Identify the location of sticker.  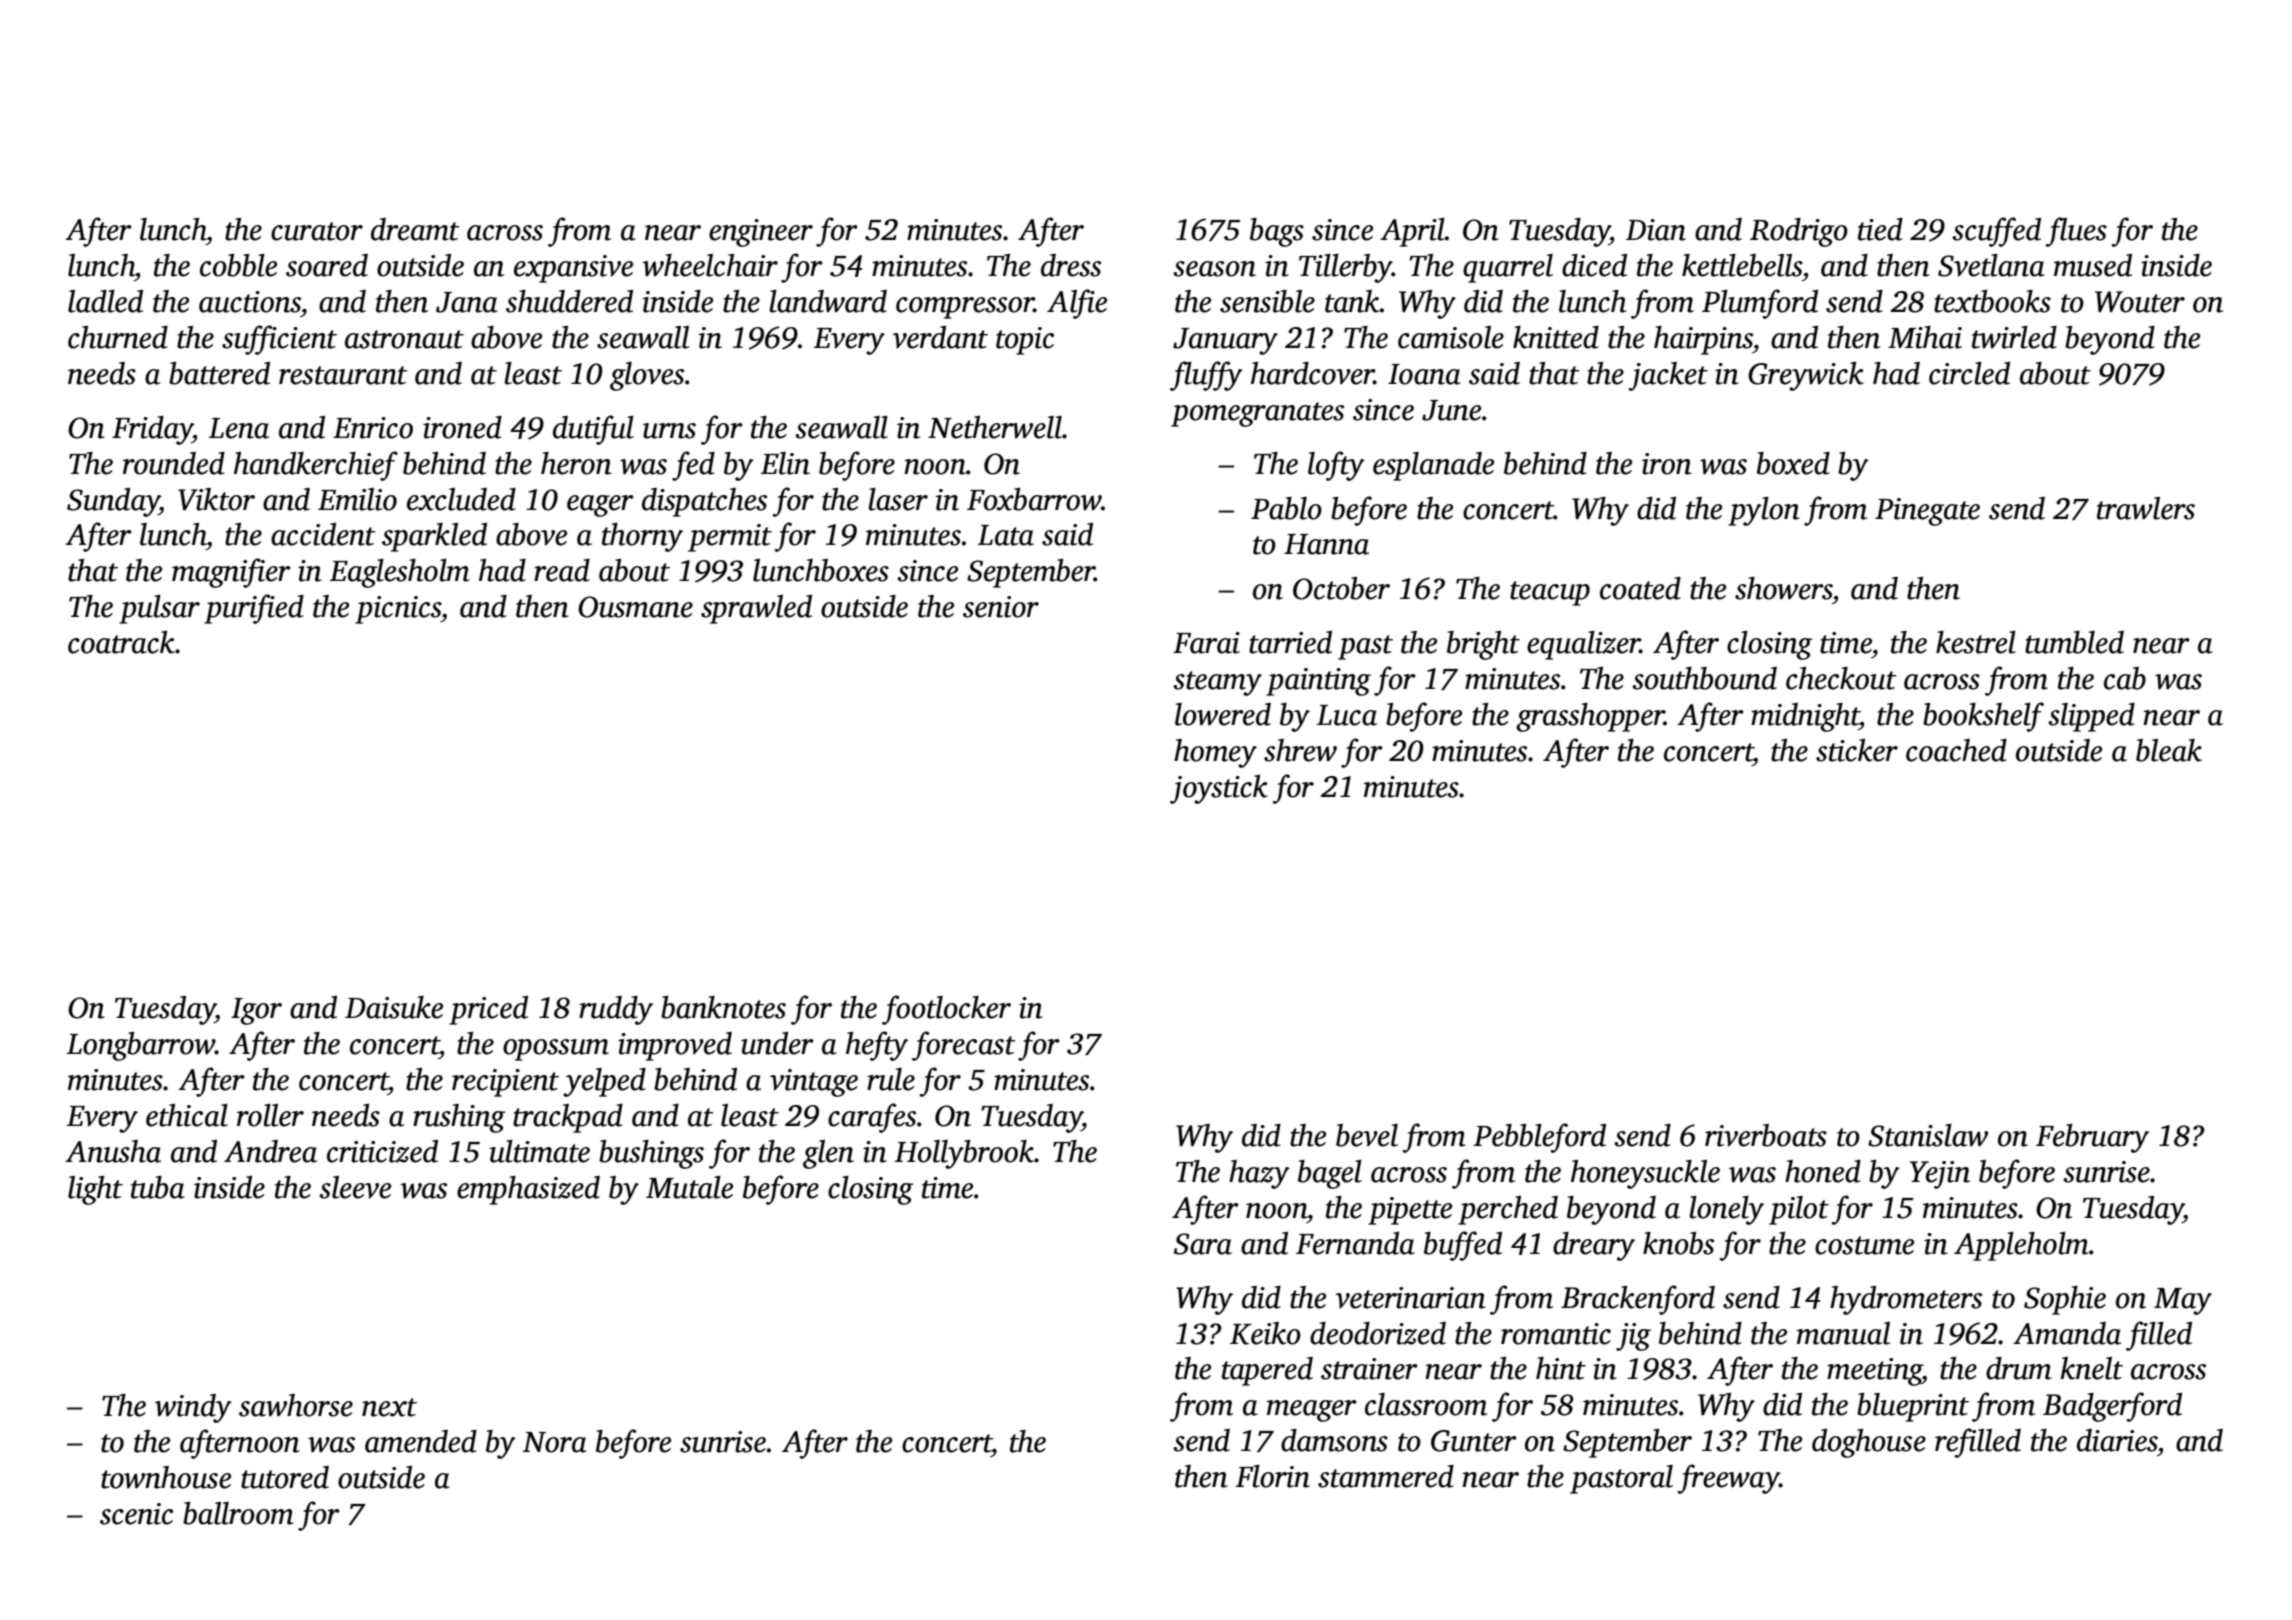
(1857, 750).
